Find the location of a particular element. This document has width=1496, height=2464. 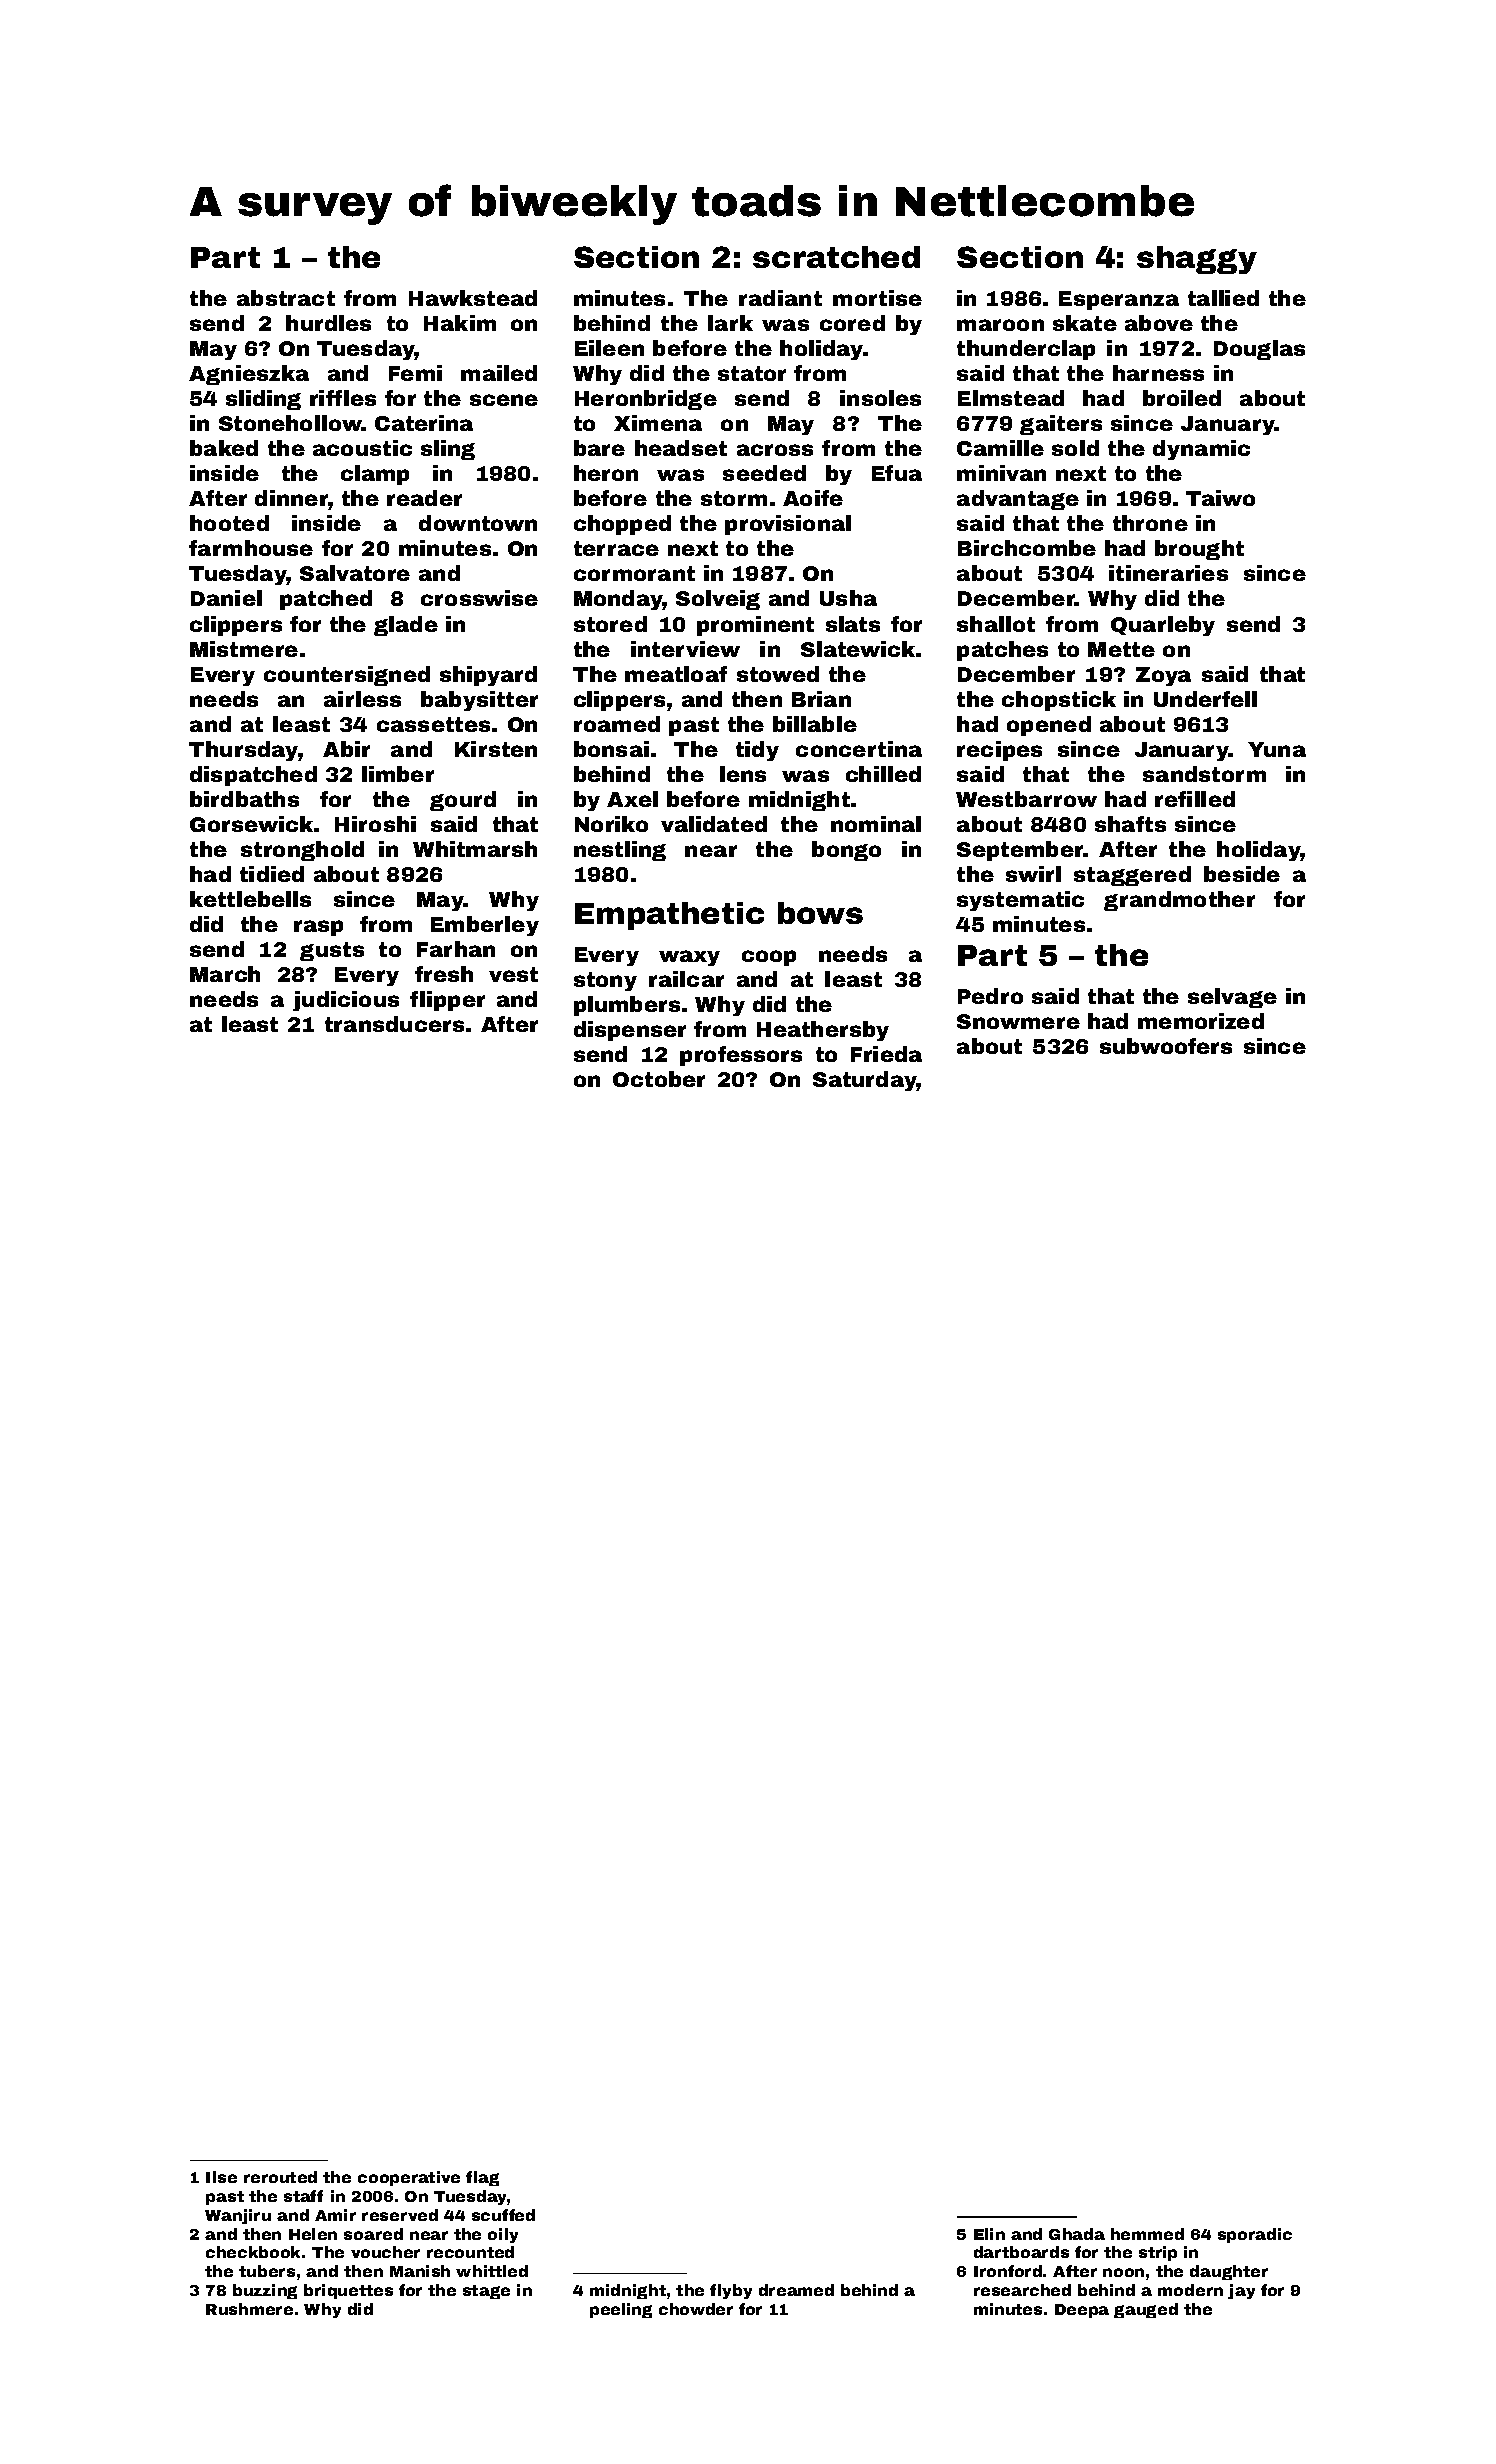

gourd is located at coordinates (463, 801).
